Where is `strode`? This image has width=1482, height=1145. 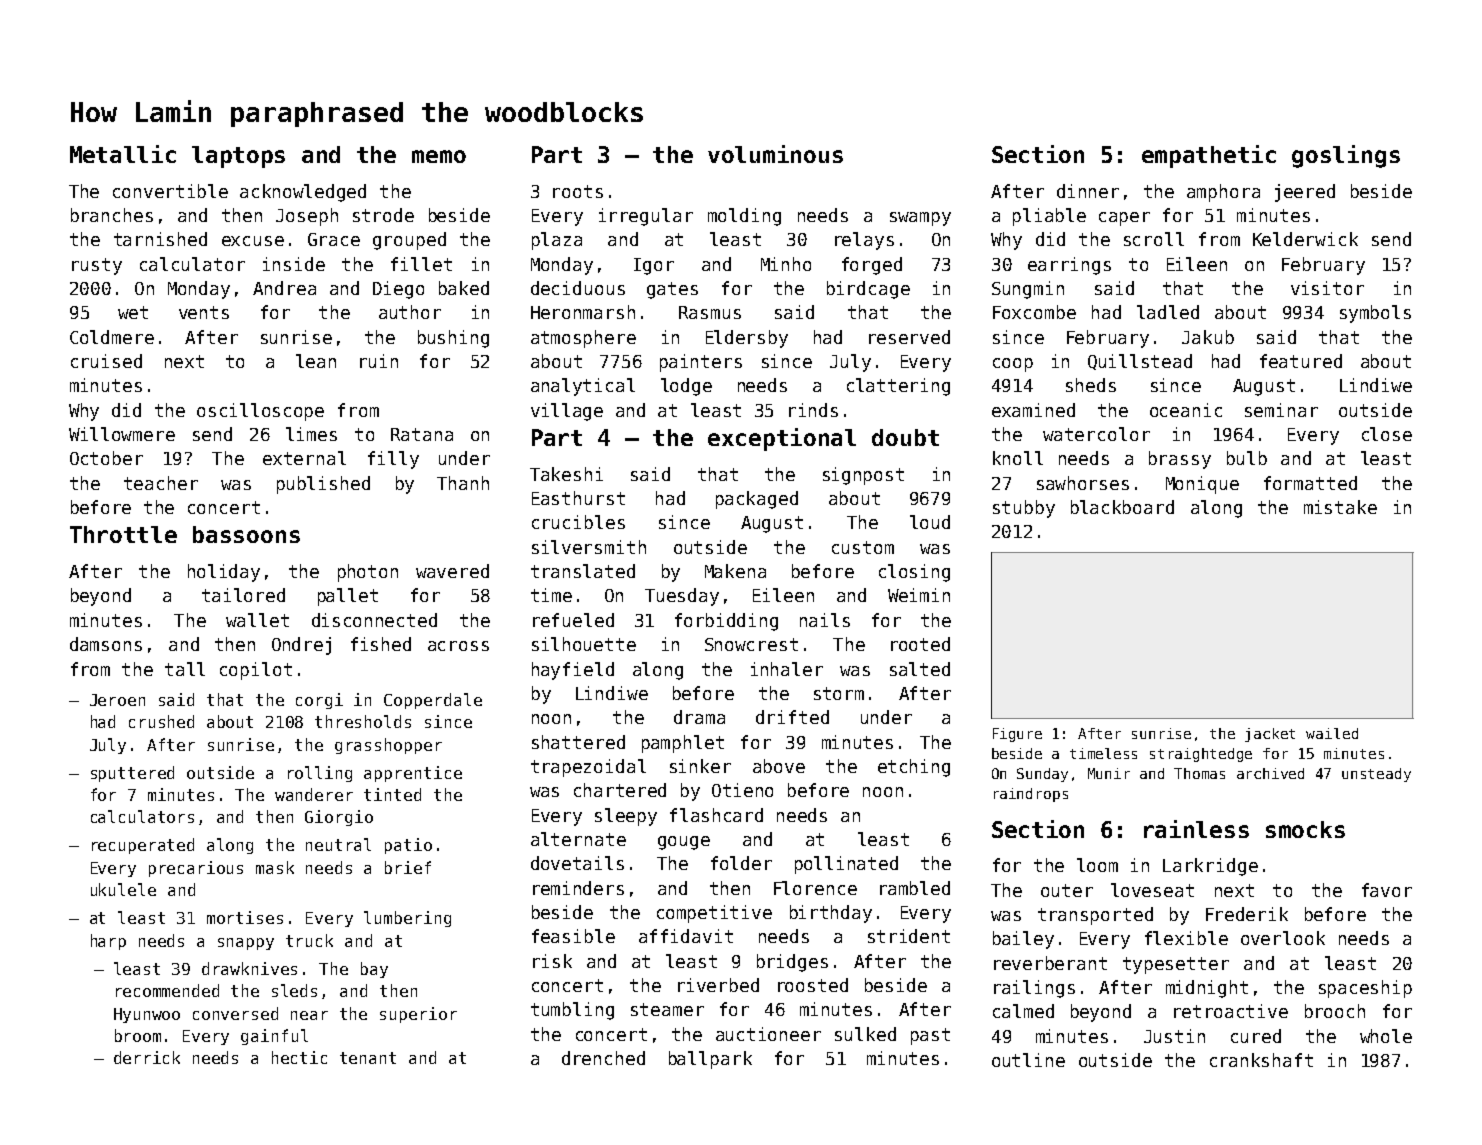 strode is located at coordinates (383, 215).
